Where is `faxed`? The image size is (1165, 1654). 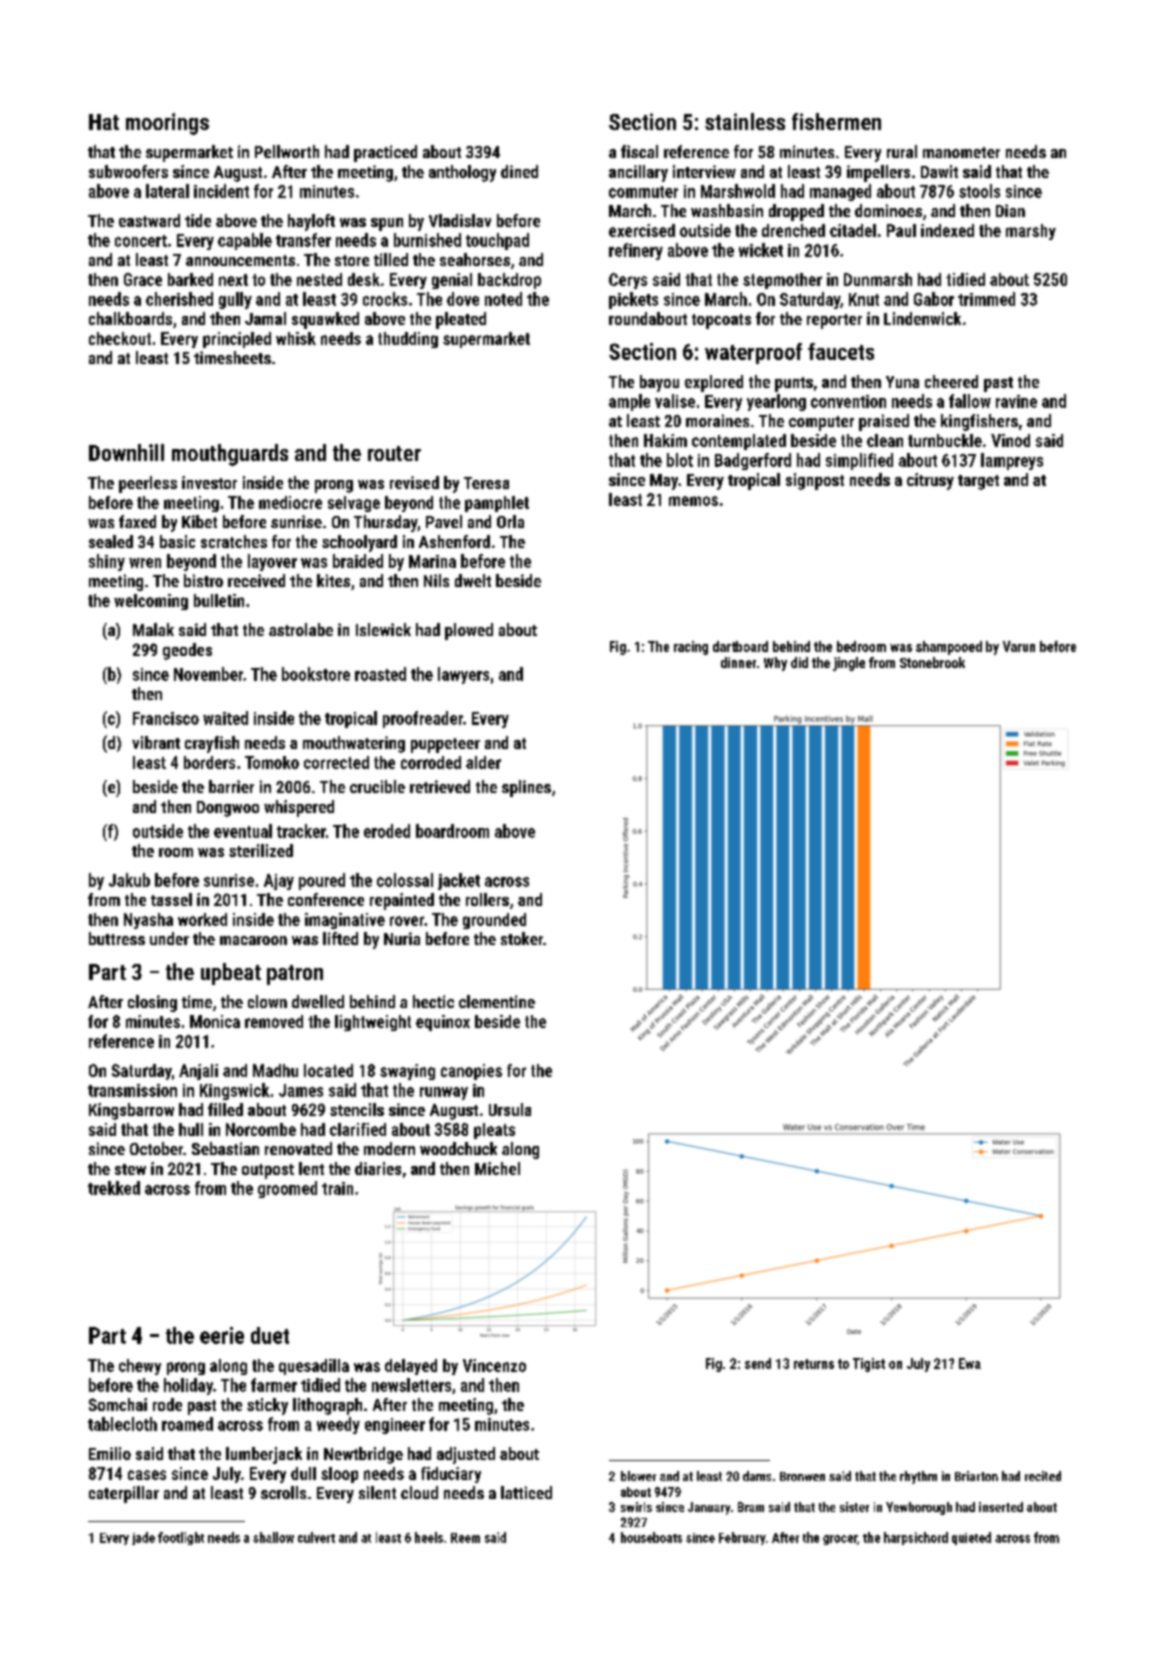 faxed is located at coordinates (137, 521).
